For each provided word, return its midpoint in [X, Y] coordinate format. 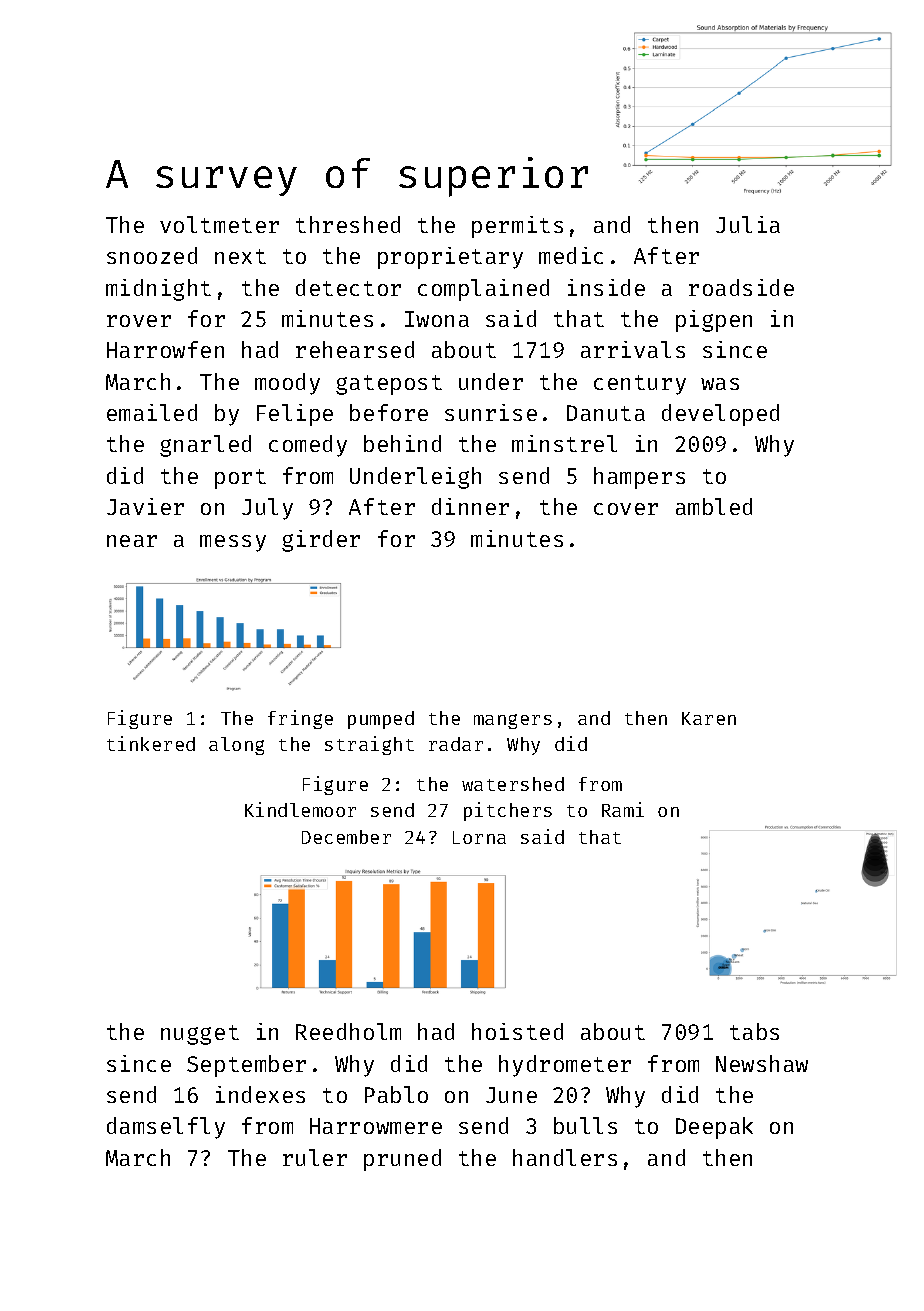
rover [139, 321]
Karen [709, 718]
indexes [260, 1094]
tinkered [151, 743]
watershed [513, 784]
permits [517, 227]
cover [626, 509]
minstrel [564, 443]
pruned [402, 1160]
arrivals [633, 349]
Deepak [714, 1128]
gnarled [205, 446]
